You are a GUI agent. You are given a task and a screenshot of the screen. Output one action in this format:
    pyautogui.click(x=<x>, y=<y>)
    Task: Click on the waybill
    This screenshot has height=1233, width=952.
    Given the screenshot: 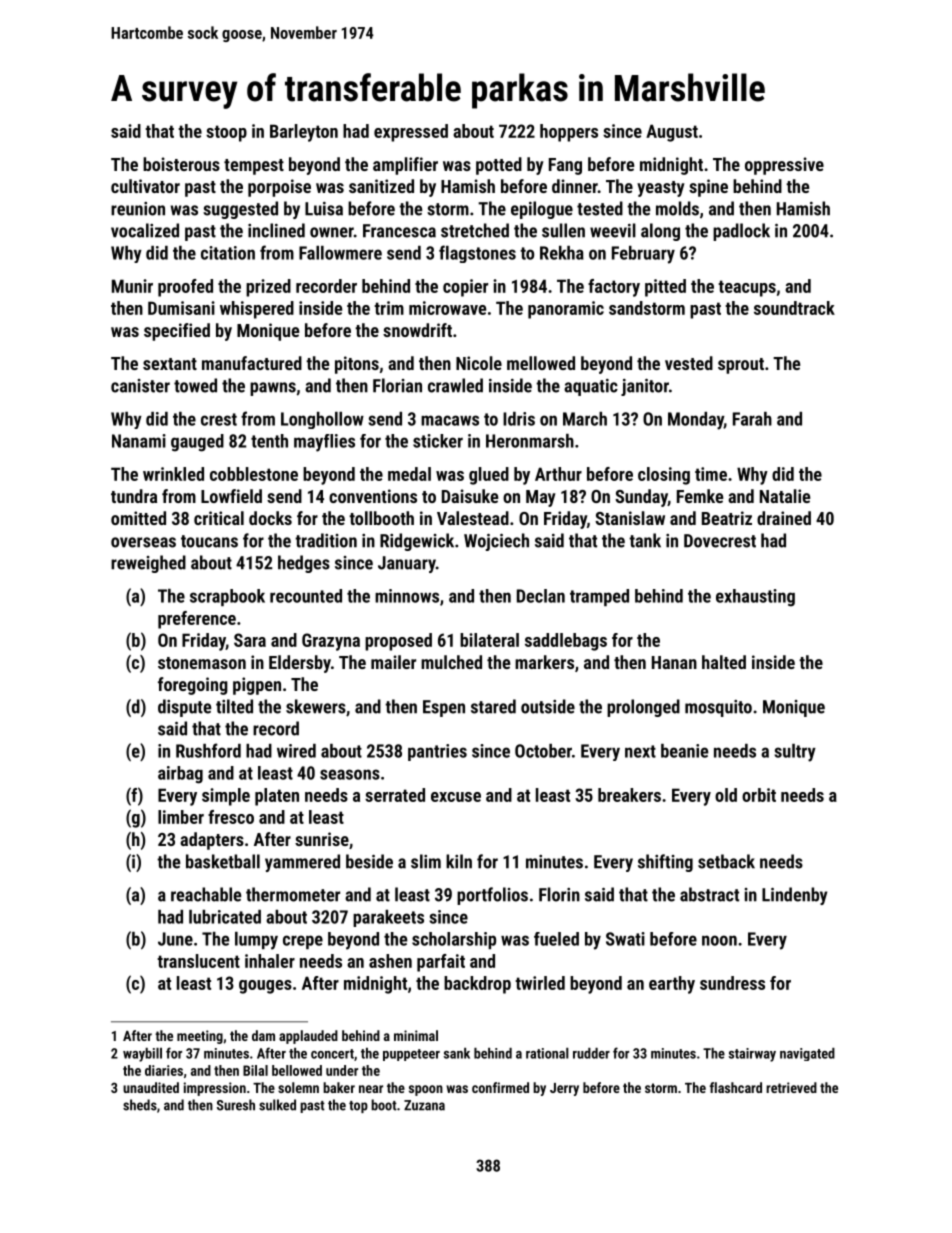 What is the action you would take?
    pyautogui.click(x=142, y=1055)
